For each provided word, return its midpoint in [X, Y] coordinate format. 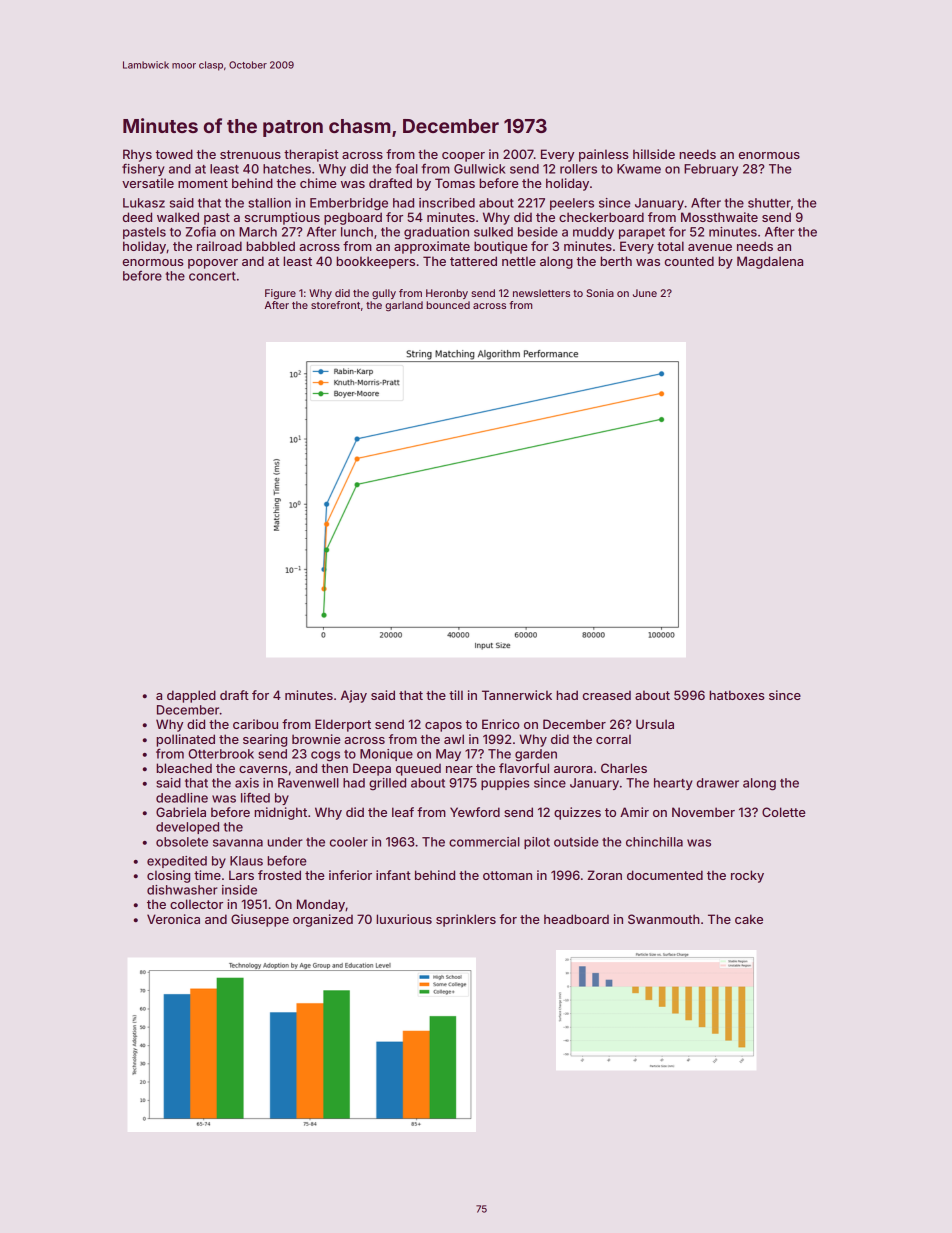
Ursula [655, 724]
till [456, 695]
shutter [769, 203]
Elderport [343, 725]
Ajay [354, 696]
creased [606, 695]
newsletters [541, 293]
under [285, 842]
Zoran [604, 875]
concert [212, 276]
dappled [191, 696]
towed [174, 154]
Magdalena [770, 262]
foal [406, 169]
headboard [576, 919]
